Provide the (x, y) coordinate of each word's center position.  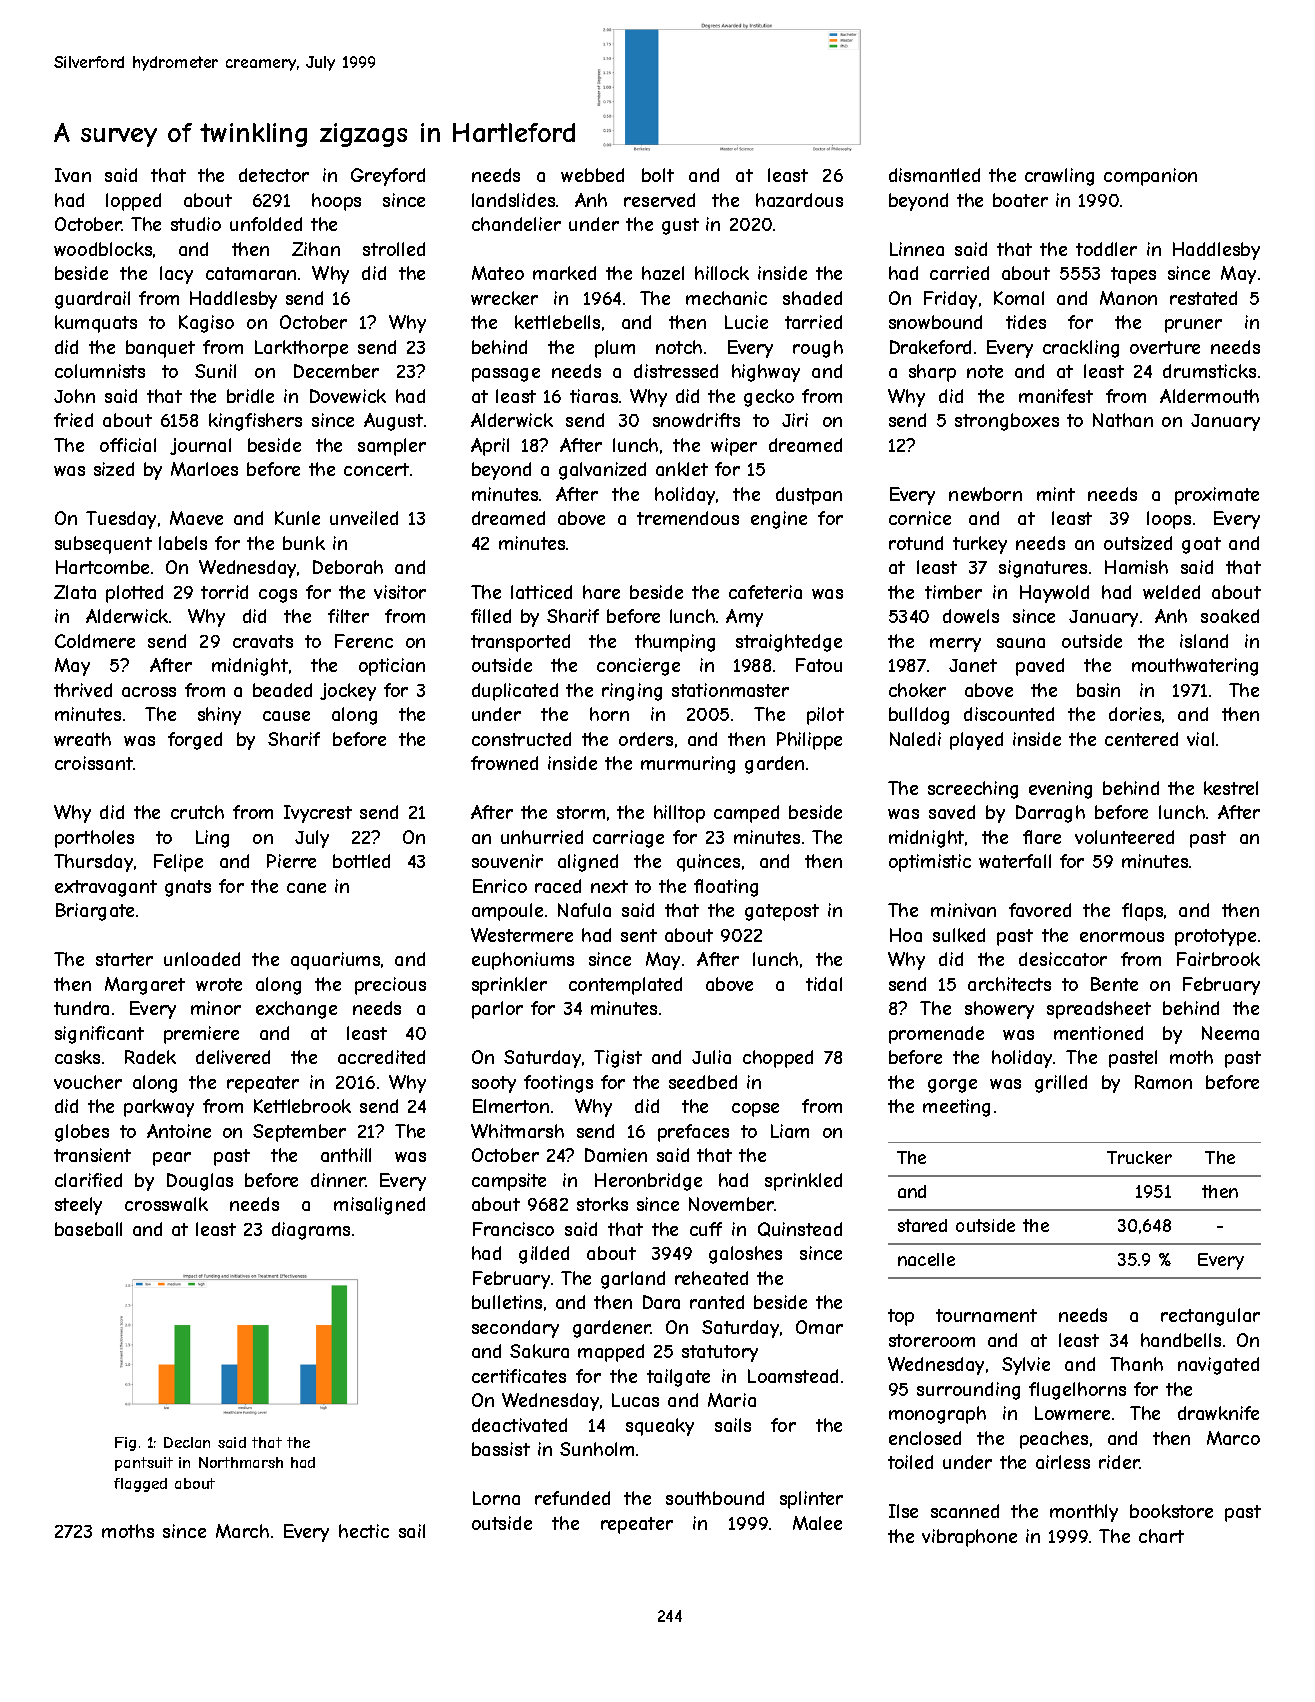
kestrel (1231, 788)
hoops (336, 202)
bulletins (507, 1302)
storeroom (932, 1340)
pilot (825, 716)
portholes (94, 839)
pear (172, 1159)
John (74, 396)
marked (564, 273)
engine (779, 520)
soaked (1230, 616)
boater (1020, 200)
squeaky (660, 1427)
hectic (364, 1531)
